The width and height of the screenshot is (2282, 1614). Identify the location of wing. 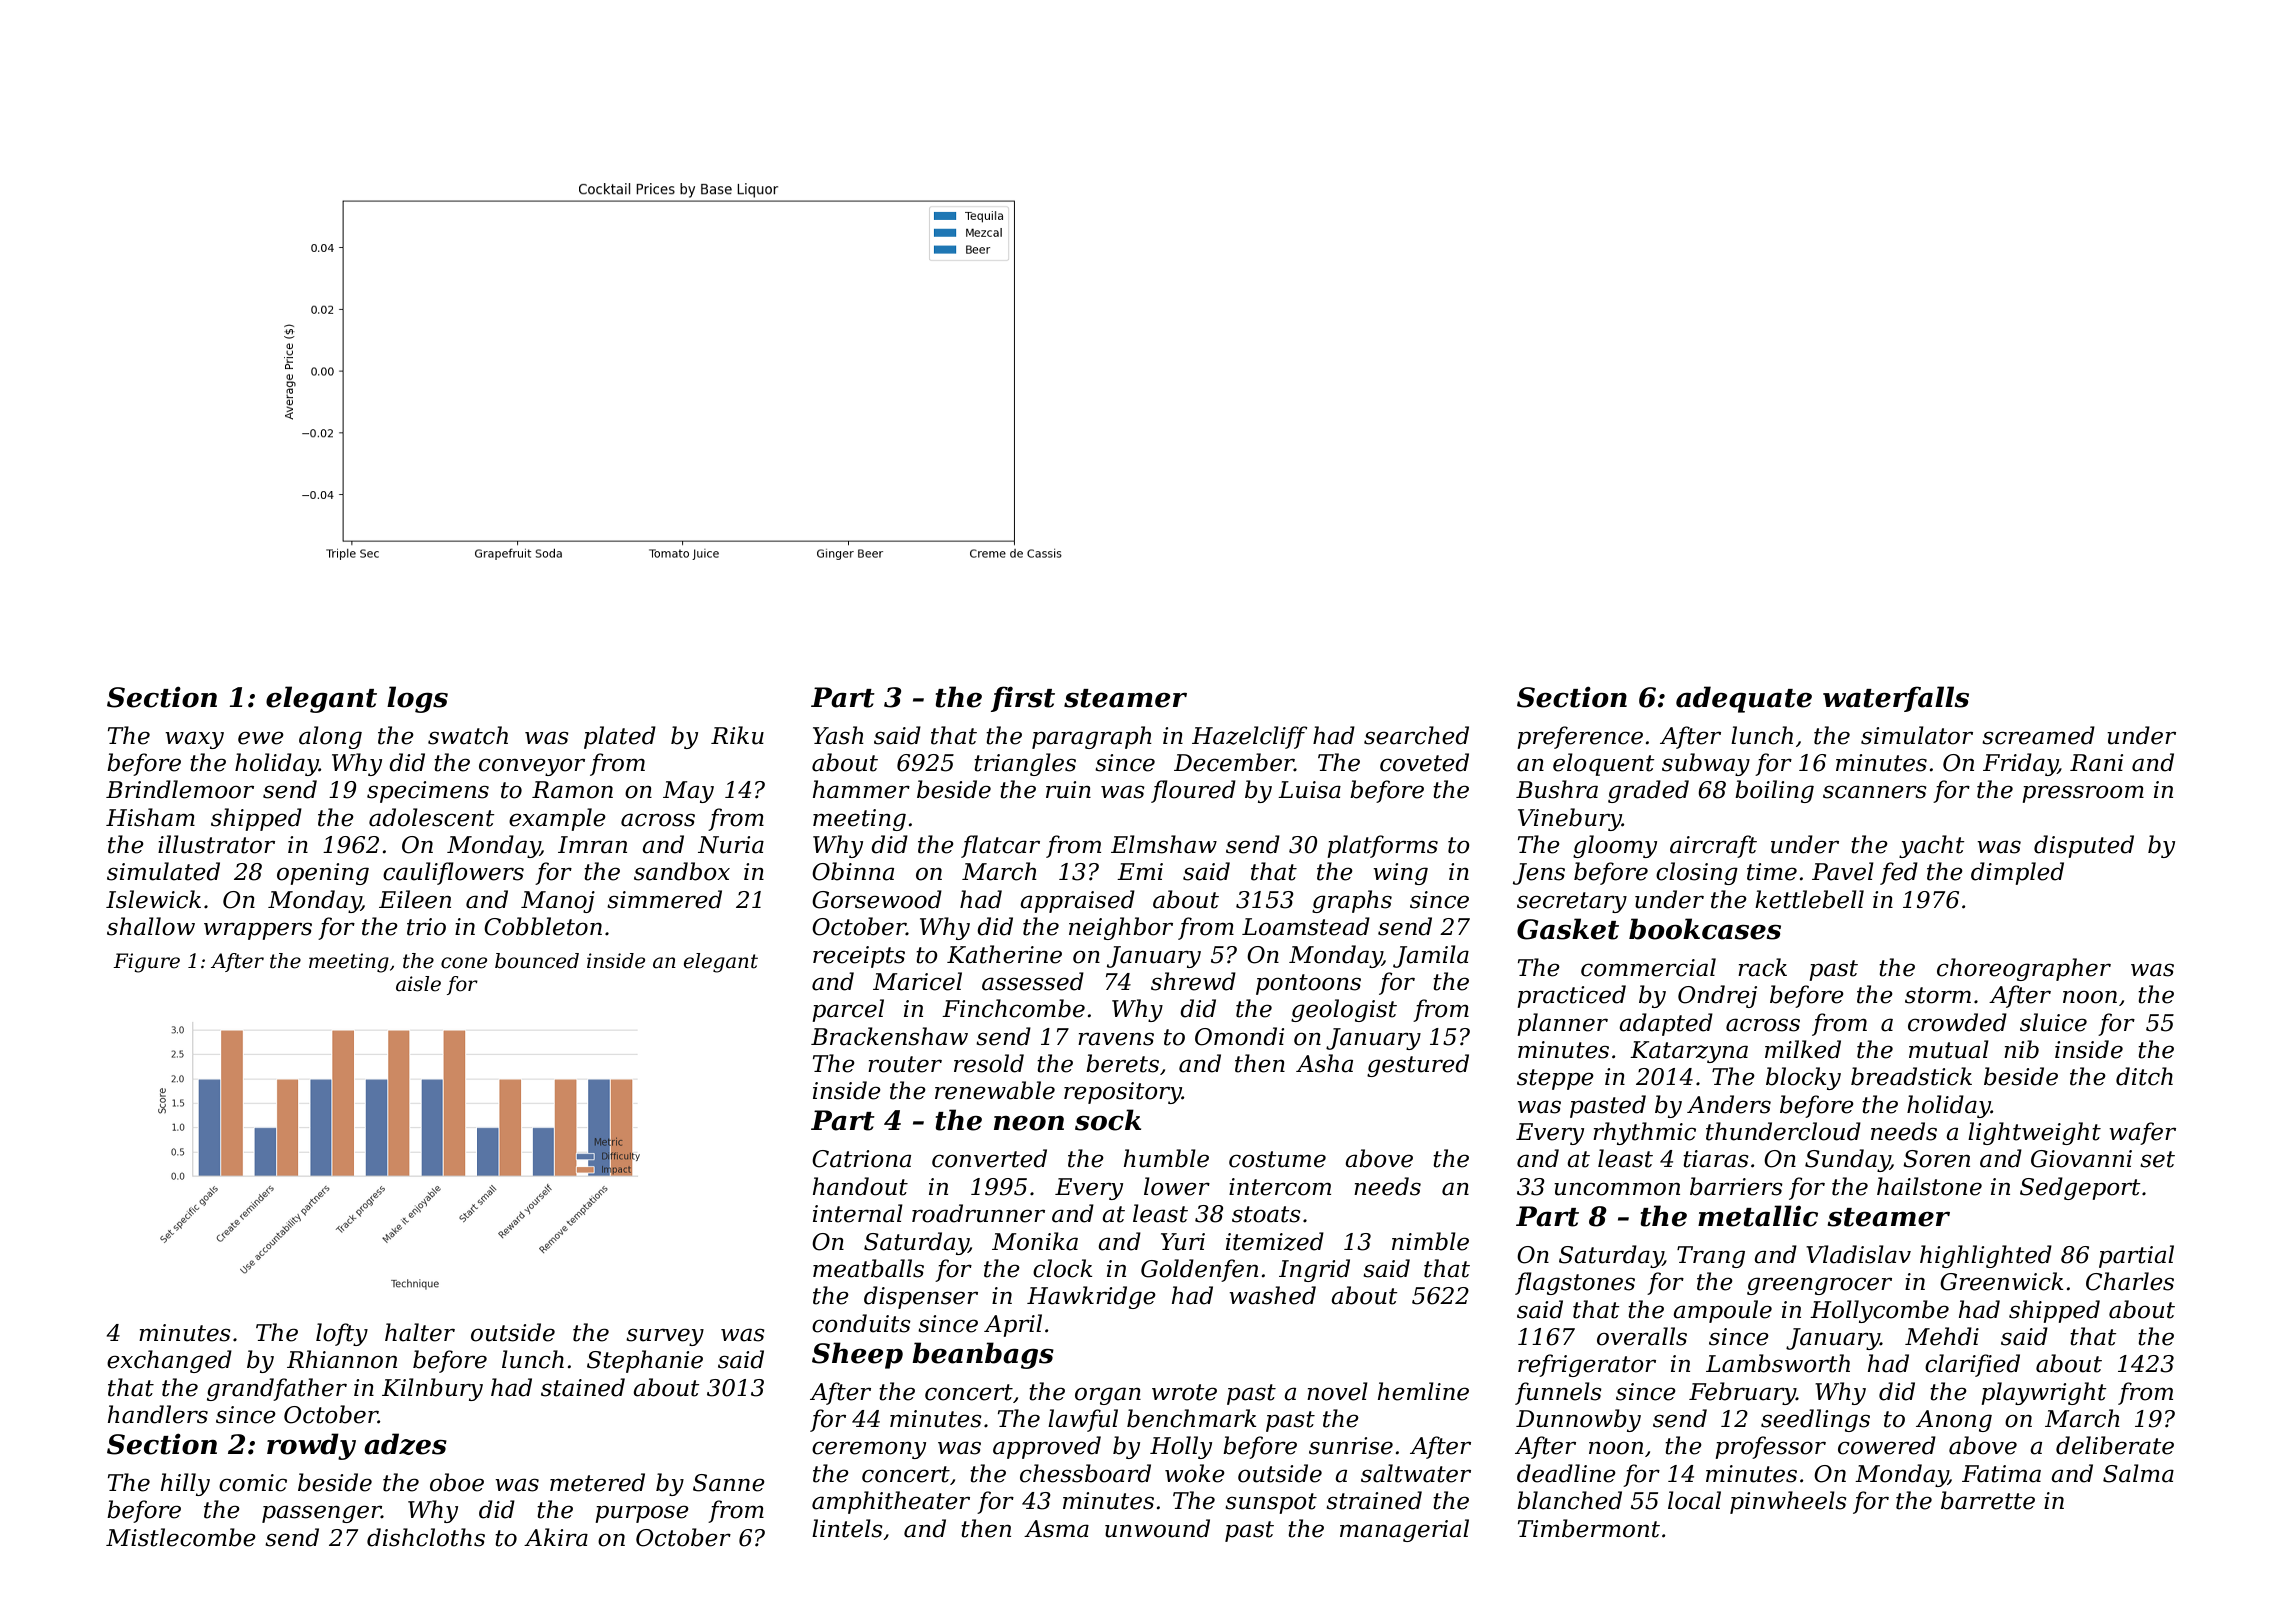
(1400, 874).
